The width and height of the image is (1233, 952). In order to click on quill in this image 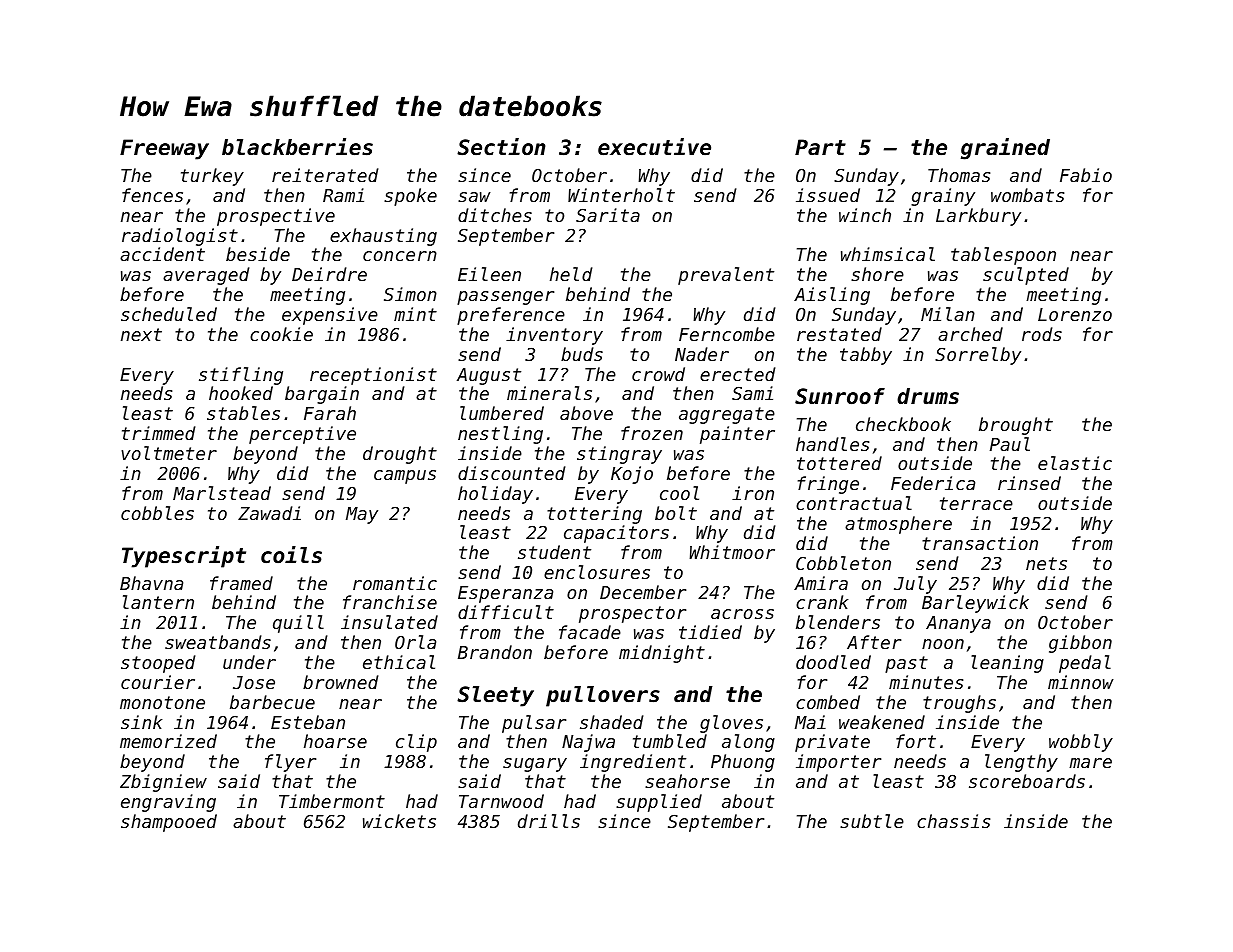, I will do `click(298, 624)`.
